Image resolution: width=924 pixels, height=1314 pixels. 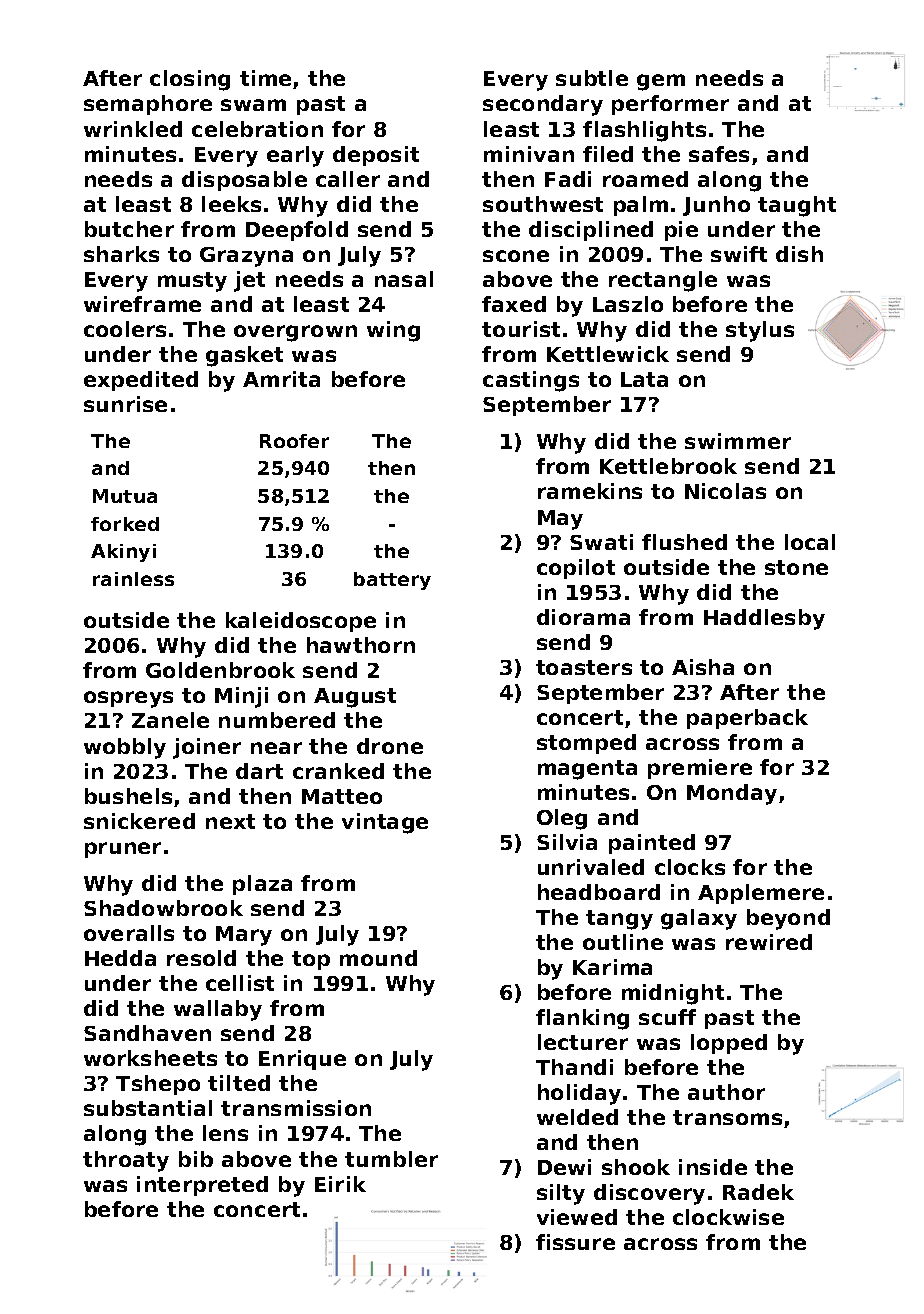 What do you see at coordinates (729, 1044) in the image?
I see `lopped` at bounding box center [729, 1044].
